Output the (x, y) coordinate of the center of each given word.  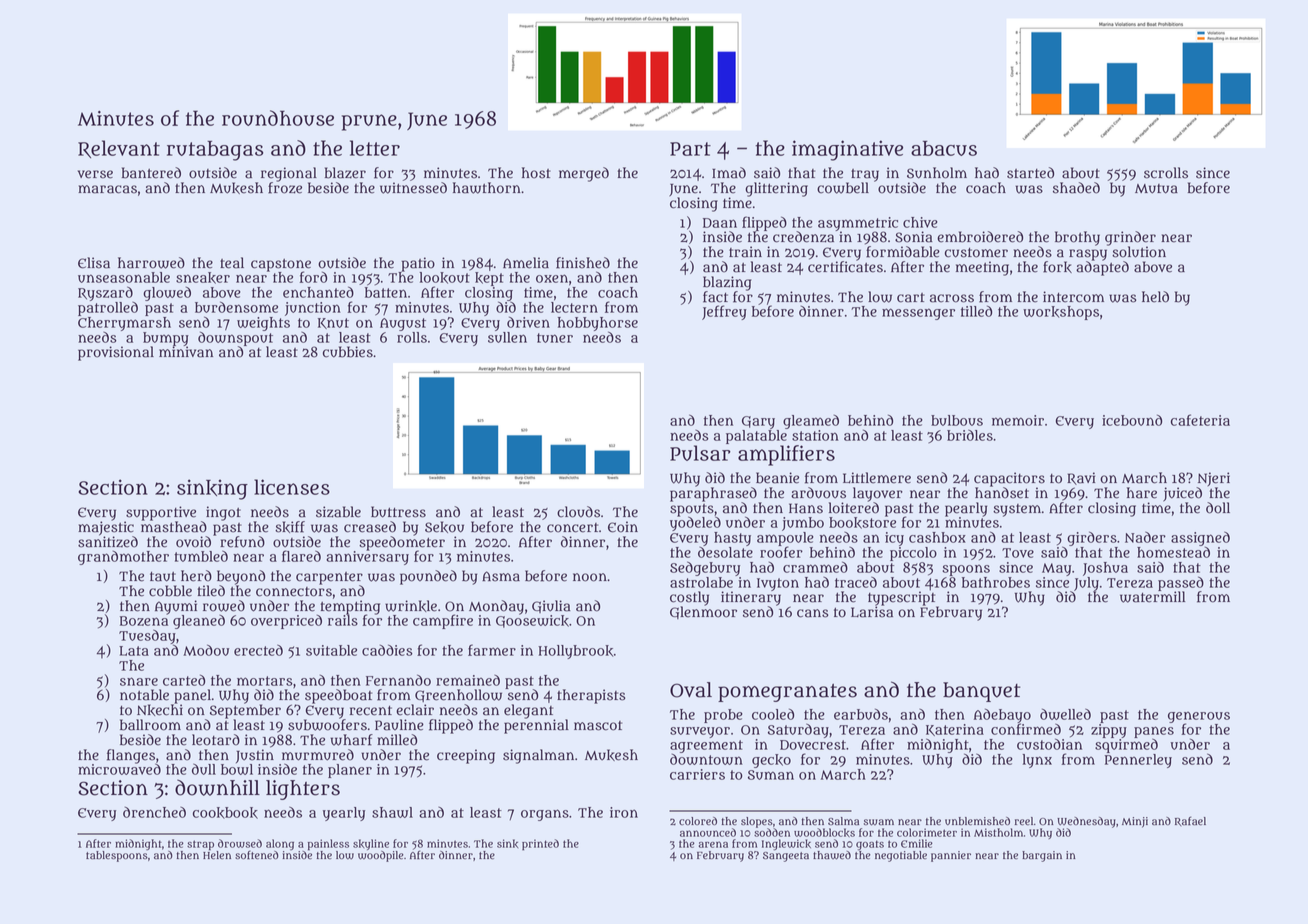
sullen (507, 337)
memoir (1018, 420)
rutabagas (215, 151)
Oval (691, 690)
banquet (982, 692)
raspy (1088, 255)
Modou (206, 650)
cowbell (843, 188)
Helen (217, 855)
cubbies (348, 352)
